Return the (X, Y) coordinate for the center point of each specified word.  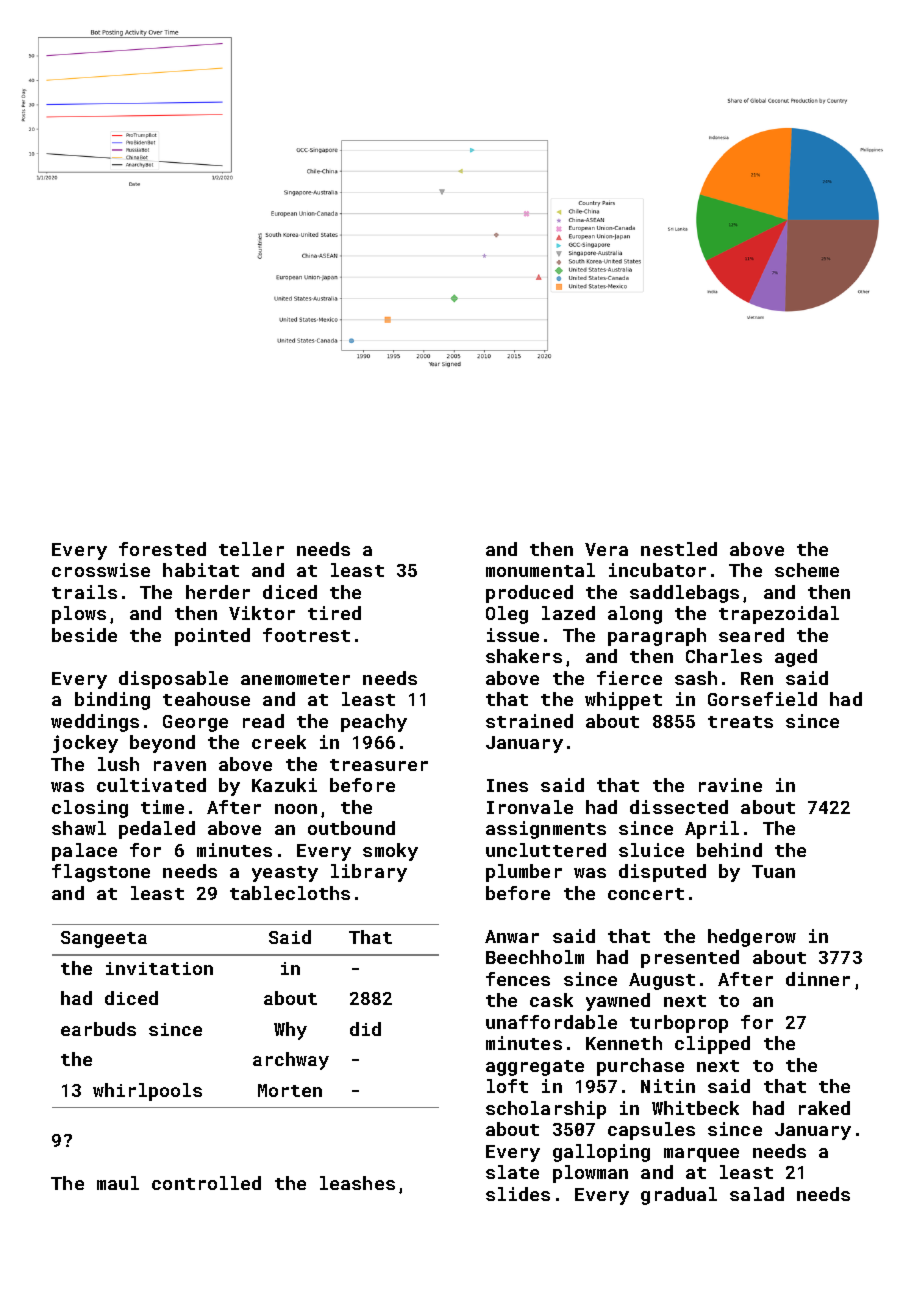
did (365, 1029)
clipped (712, 1045)
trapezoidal (779, 615)
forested (162, 549)
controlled (206, 1183)
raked (824, 1108)
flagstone (101, 873)
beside (84, 635)
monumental (540, 570)
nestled (679, 549)
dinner (818, 979)
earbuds (98, 1029)
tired (334, 613)
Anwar (512, 936)
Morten (290, 1090)
